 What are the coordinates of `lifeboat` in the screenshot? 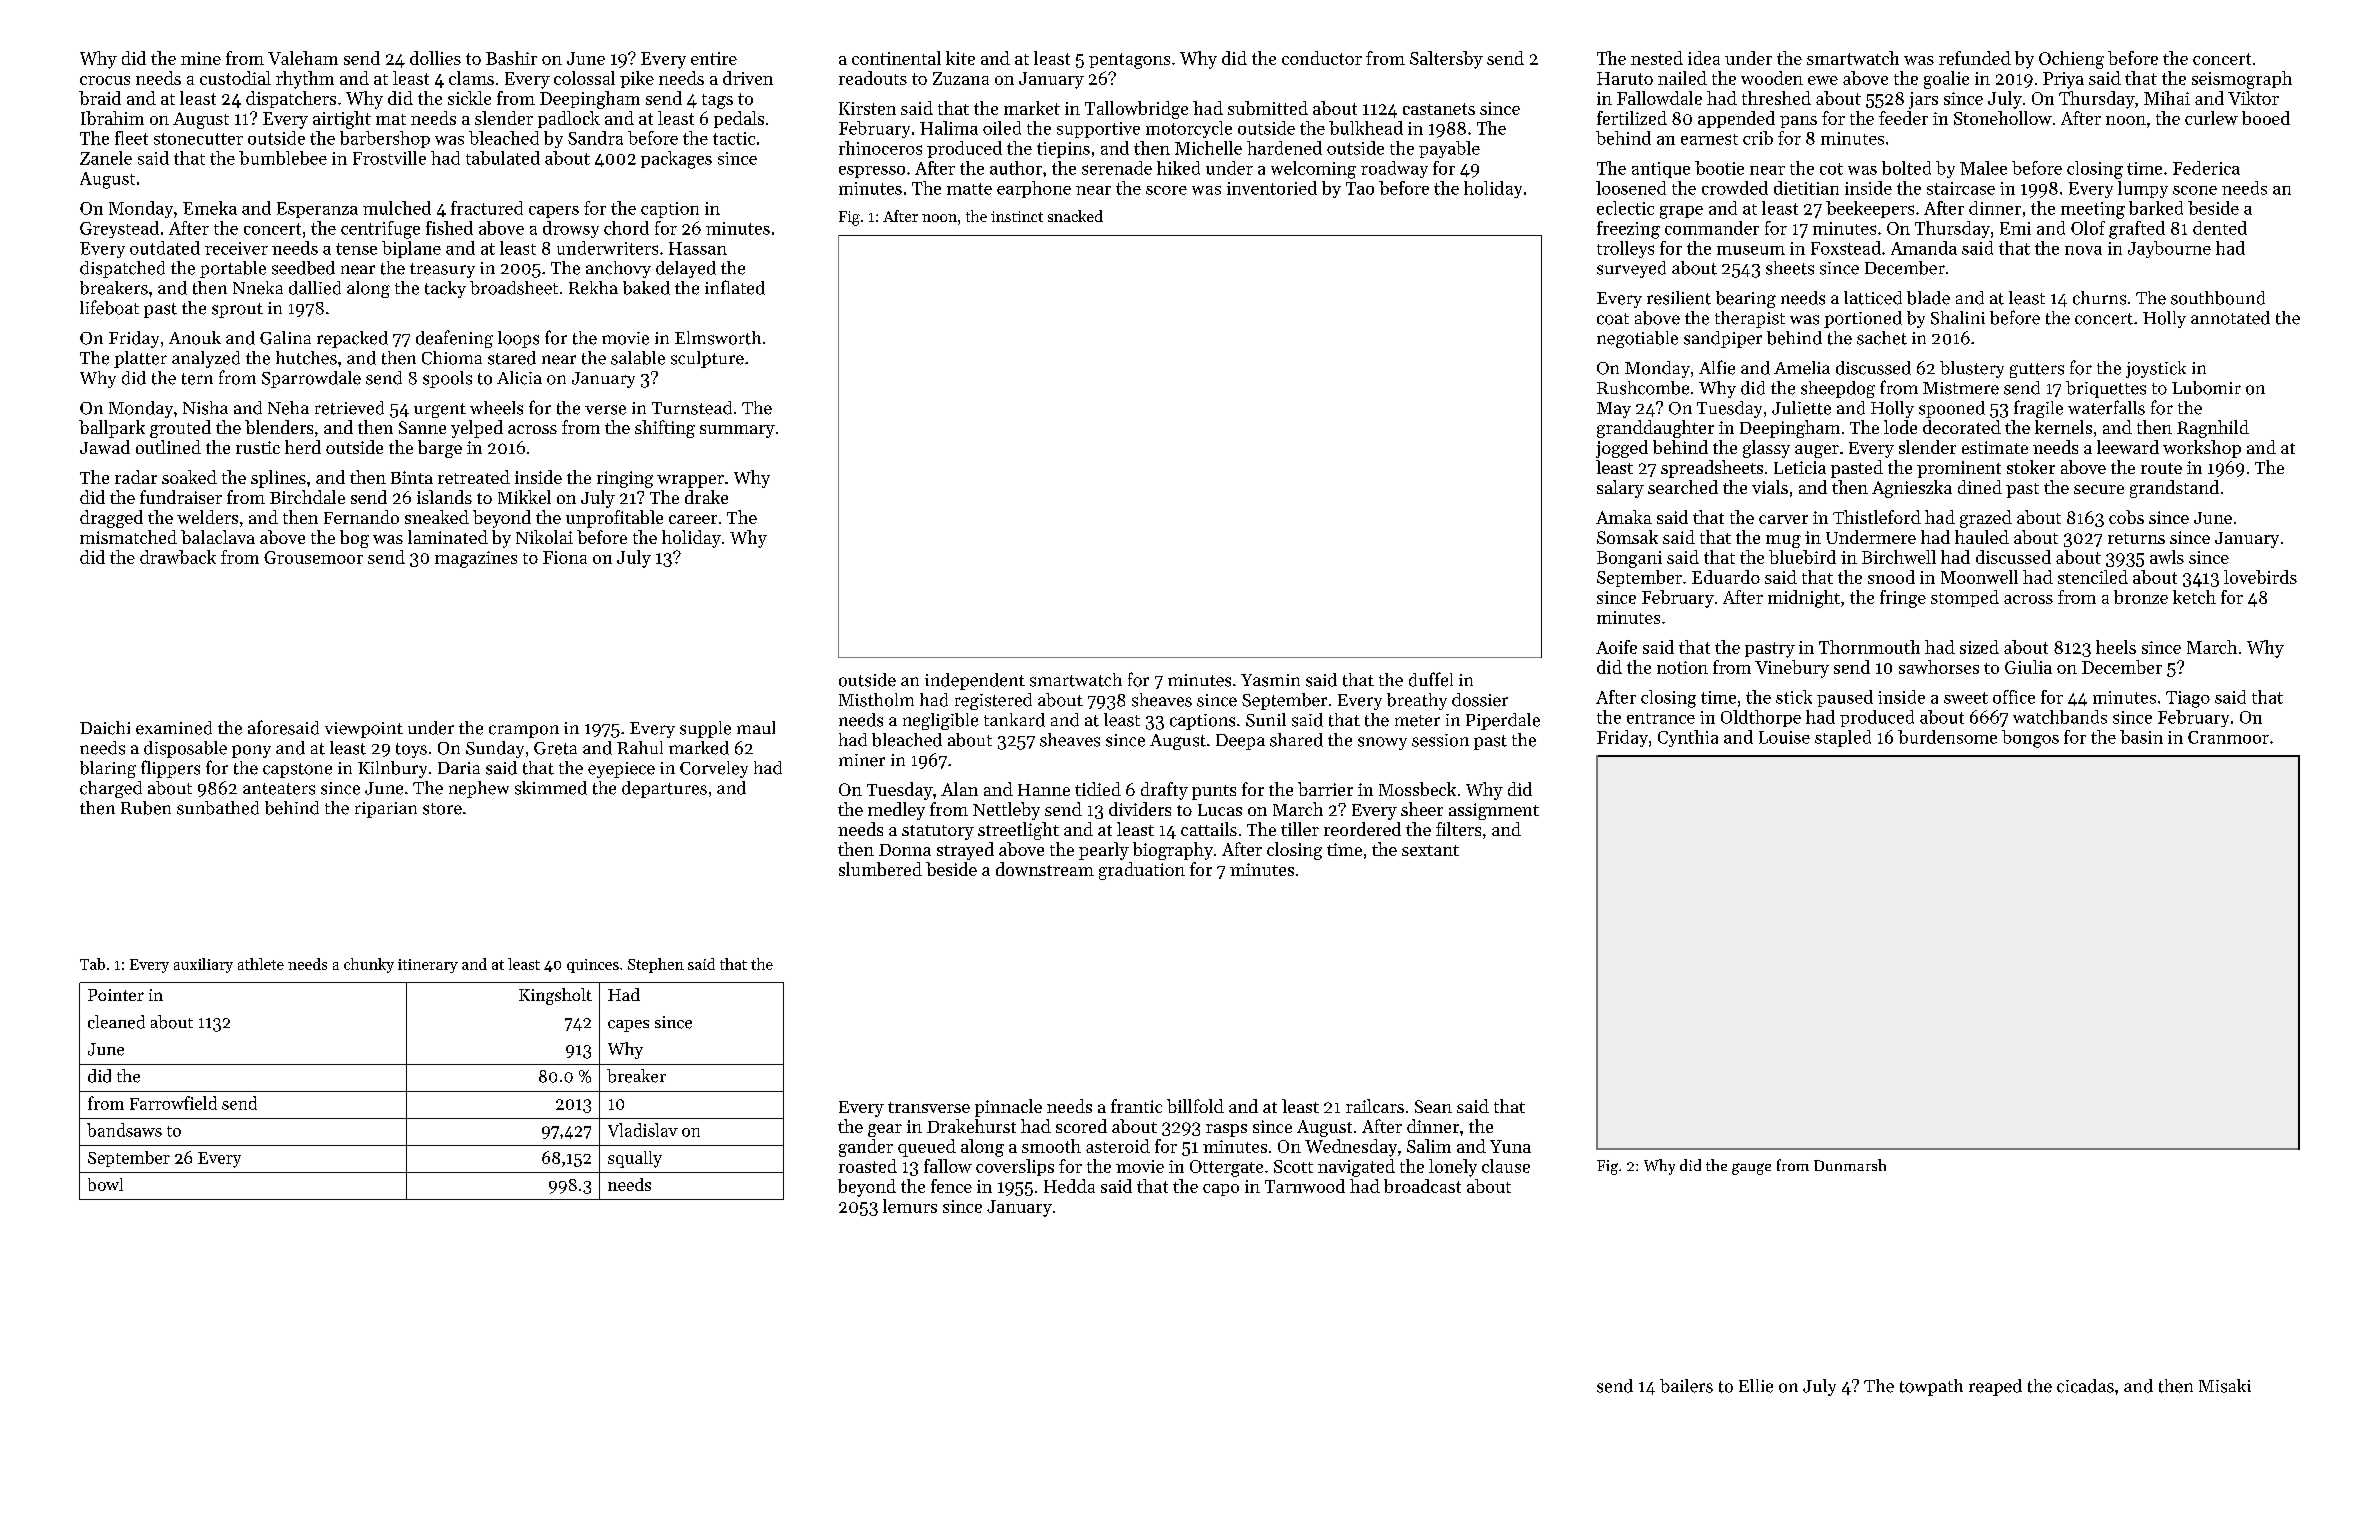 It's located at (109, 307).
